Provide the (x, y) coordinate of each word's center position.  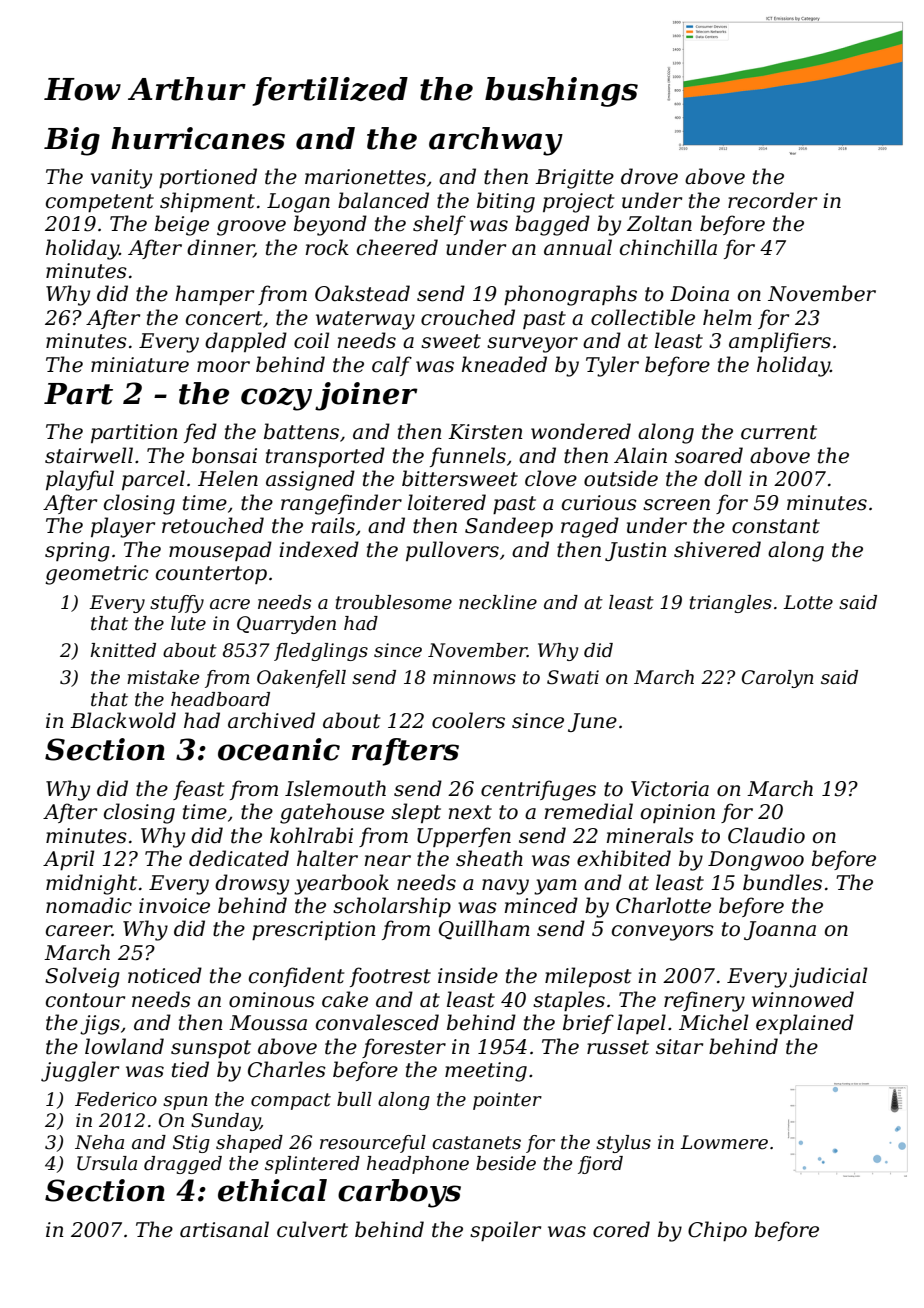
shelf (439, 225)
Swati (573, 677)
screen (676, 505)
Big (72, 141)
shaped (249, 1144)
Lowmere (724, 1142)
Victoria (670, 789)
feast (198, 790)
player (123, 527)
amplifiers (780, 342)
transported (325, 457)
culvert (312, 1229)
